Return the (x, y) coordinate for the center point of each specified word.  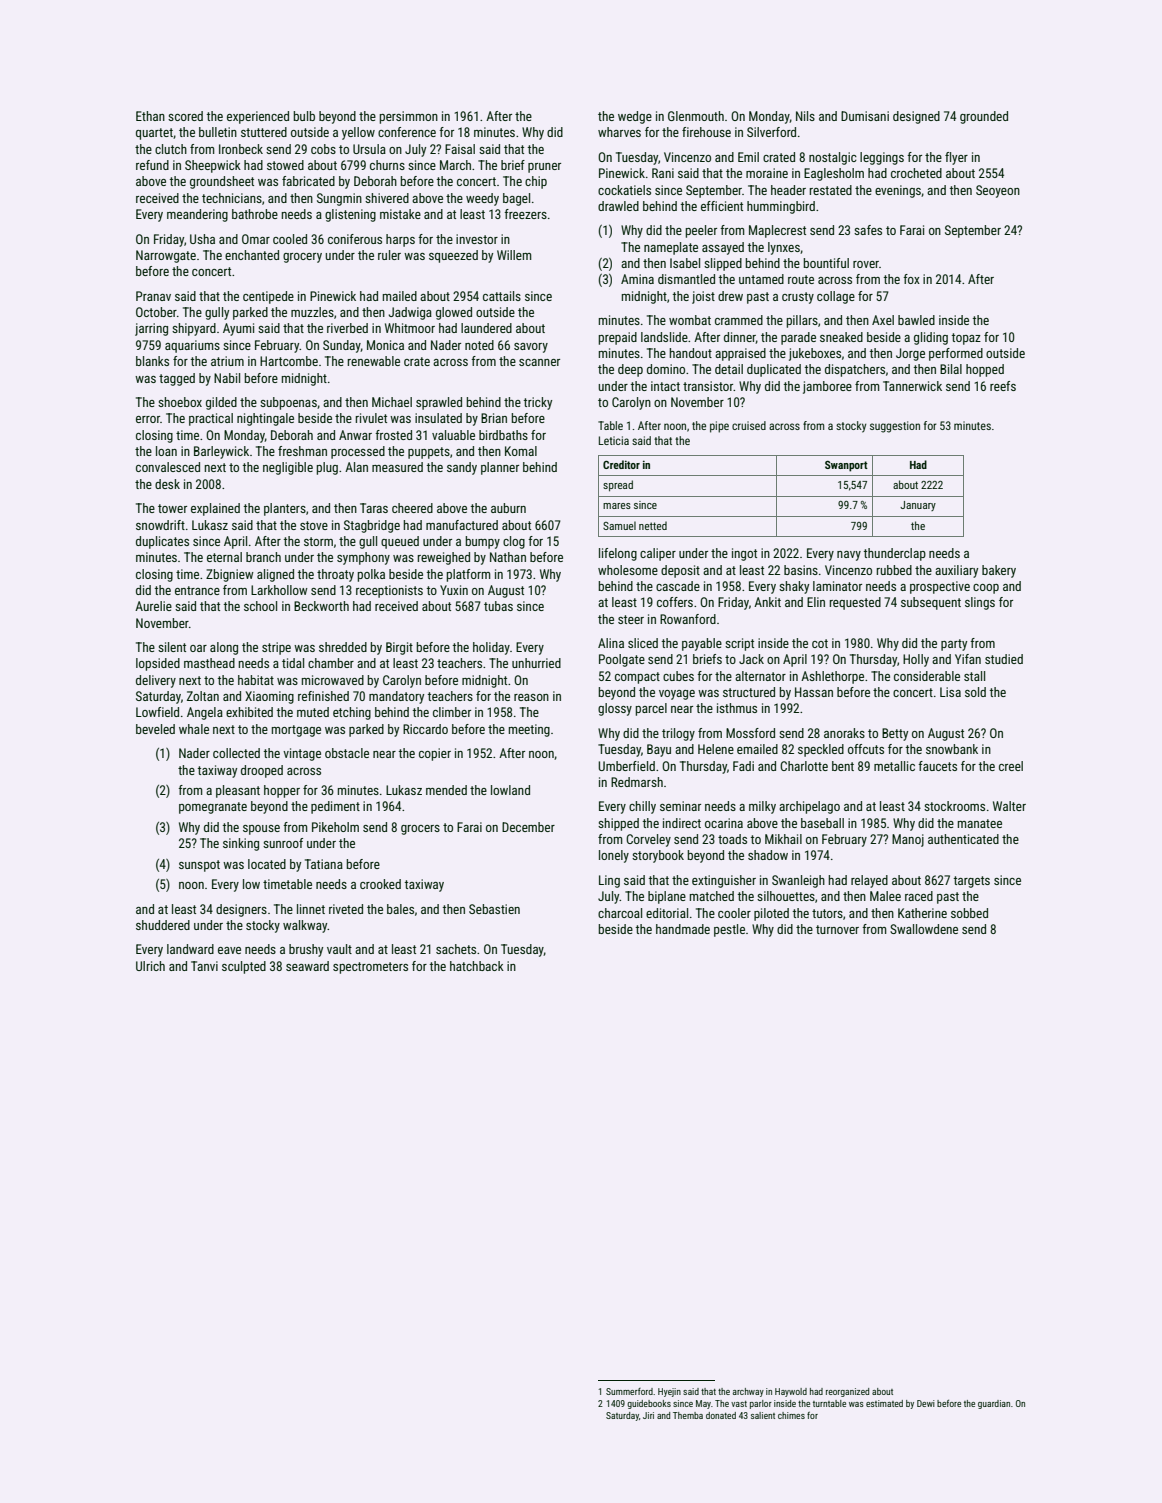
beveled (155, 729)
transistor (708, 386)
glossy (615, 709)
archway (748, 1392)
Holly (916, 660)
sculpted (244, 967)
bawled (916, 320)
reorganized (847, 1392)
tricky (538, 403)
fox (911, 279)
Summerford (629, 1391)
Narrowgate (166, 256)
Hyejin (669, 1392)
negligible (288, 468)
